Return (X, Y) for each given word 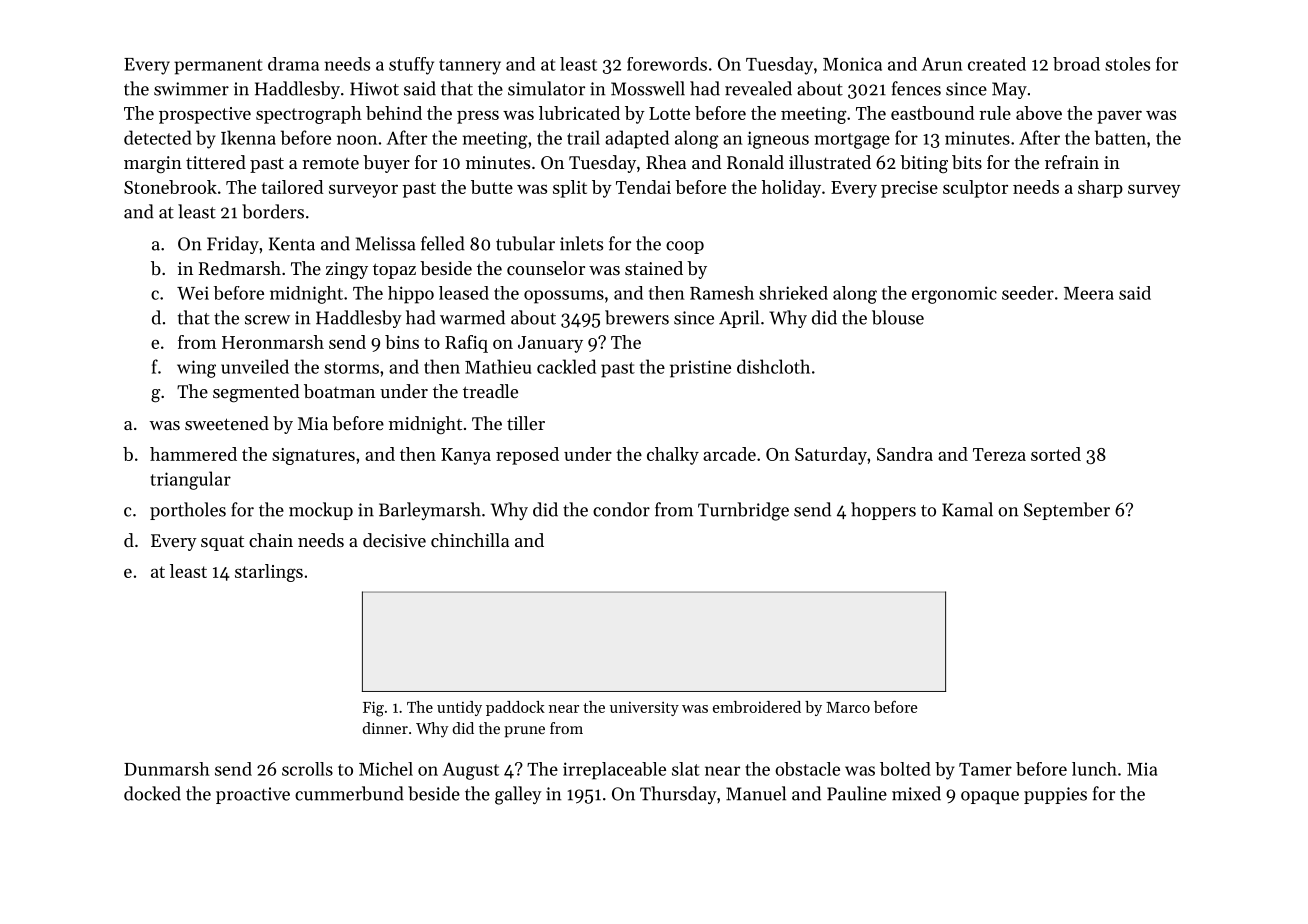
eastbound (932, 113)
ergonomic (954, 295)
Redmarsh (240, 268)
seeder (1028, 293)
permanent (218, 67)
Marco (848, 707)
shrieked (793, 293)
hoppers (883, 511)
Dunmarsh (167, 769)
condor (621, 509)
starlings (269, 573)
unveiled (255, 366)
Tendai (643, 187)
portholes (188, 511)
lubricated (579, 113)
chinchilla (470, 540)
